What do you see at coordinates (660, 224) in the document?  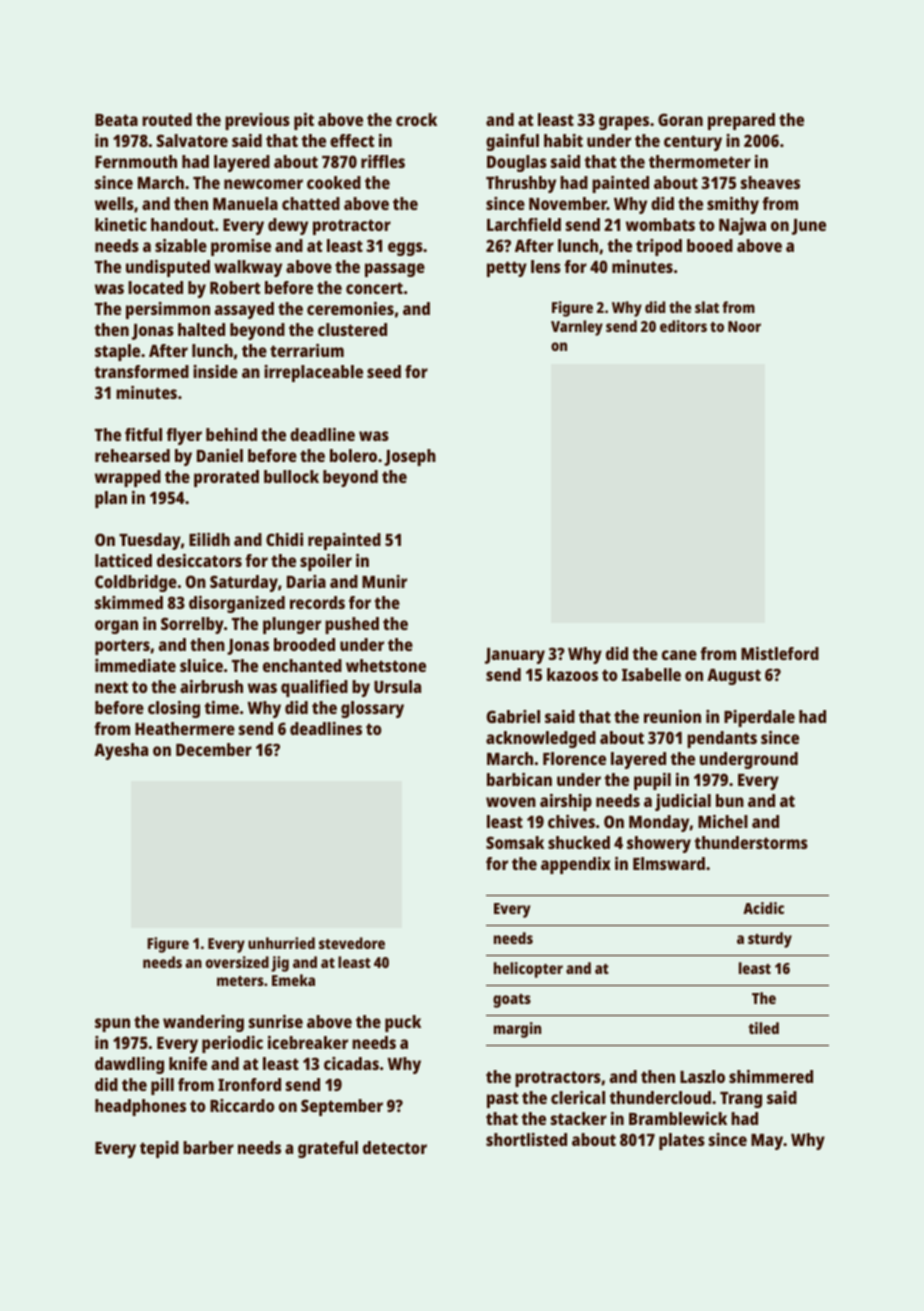 I see `wombats` at bounding box center [660, 224].
